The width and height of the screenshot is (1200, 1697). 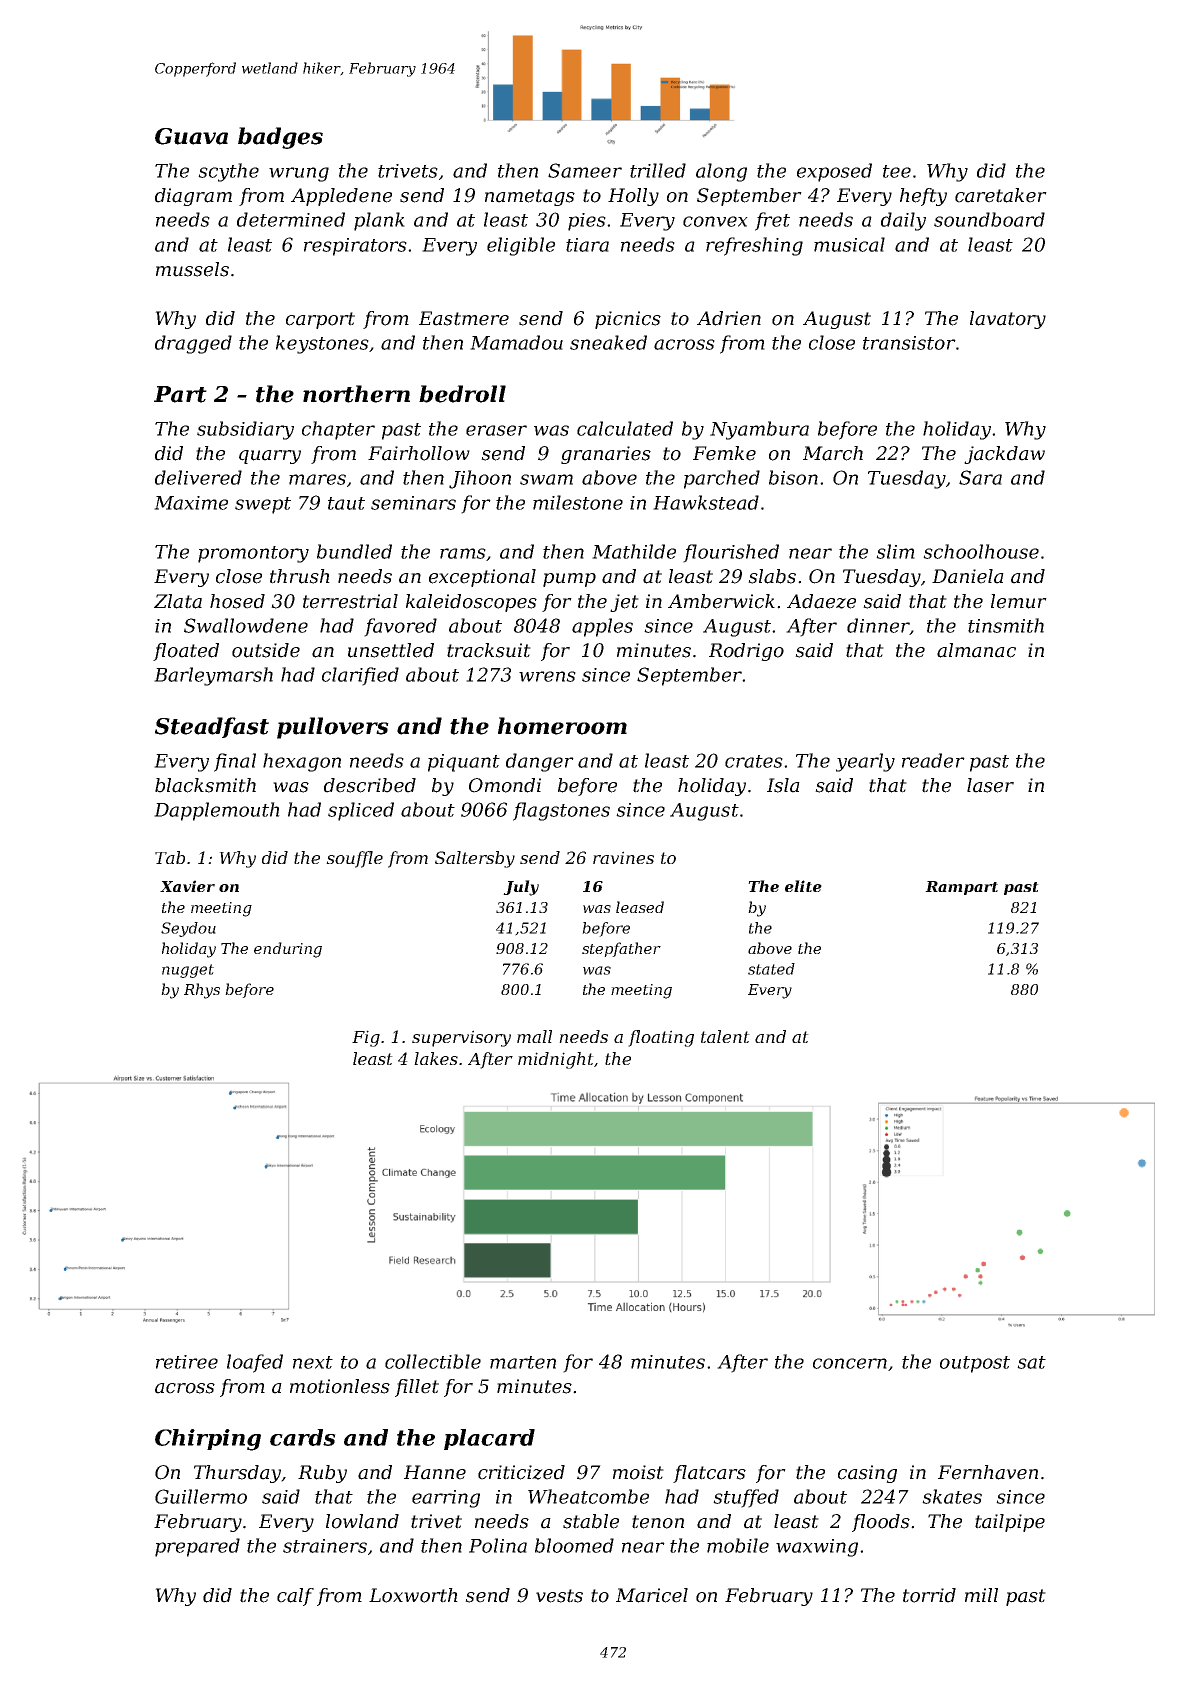 I want to click on Xavier, so click(x=187, y=886).
